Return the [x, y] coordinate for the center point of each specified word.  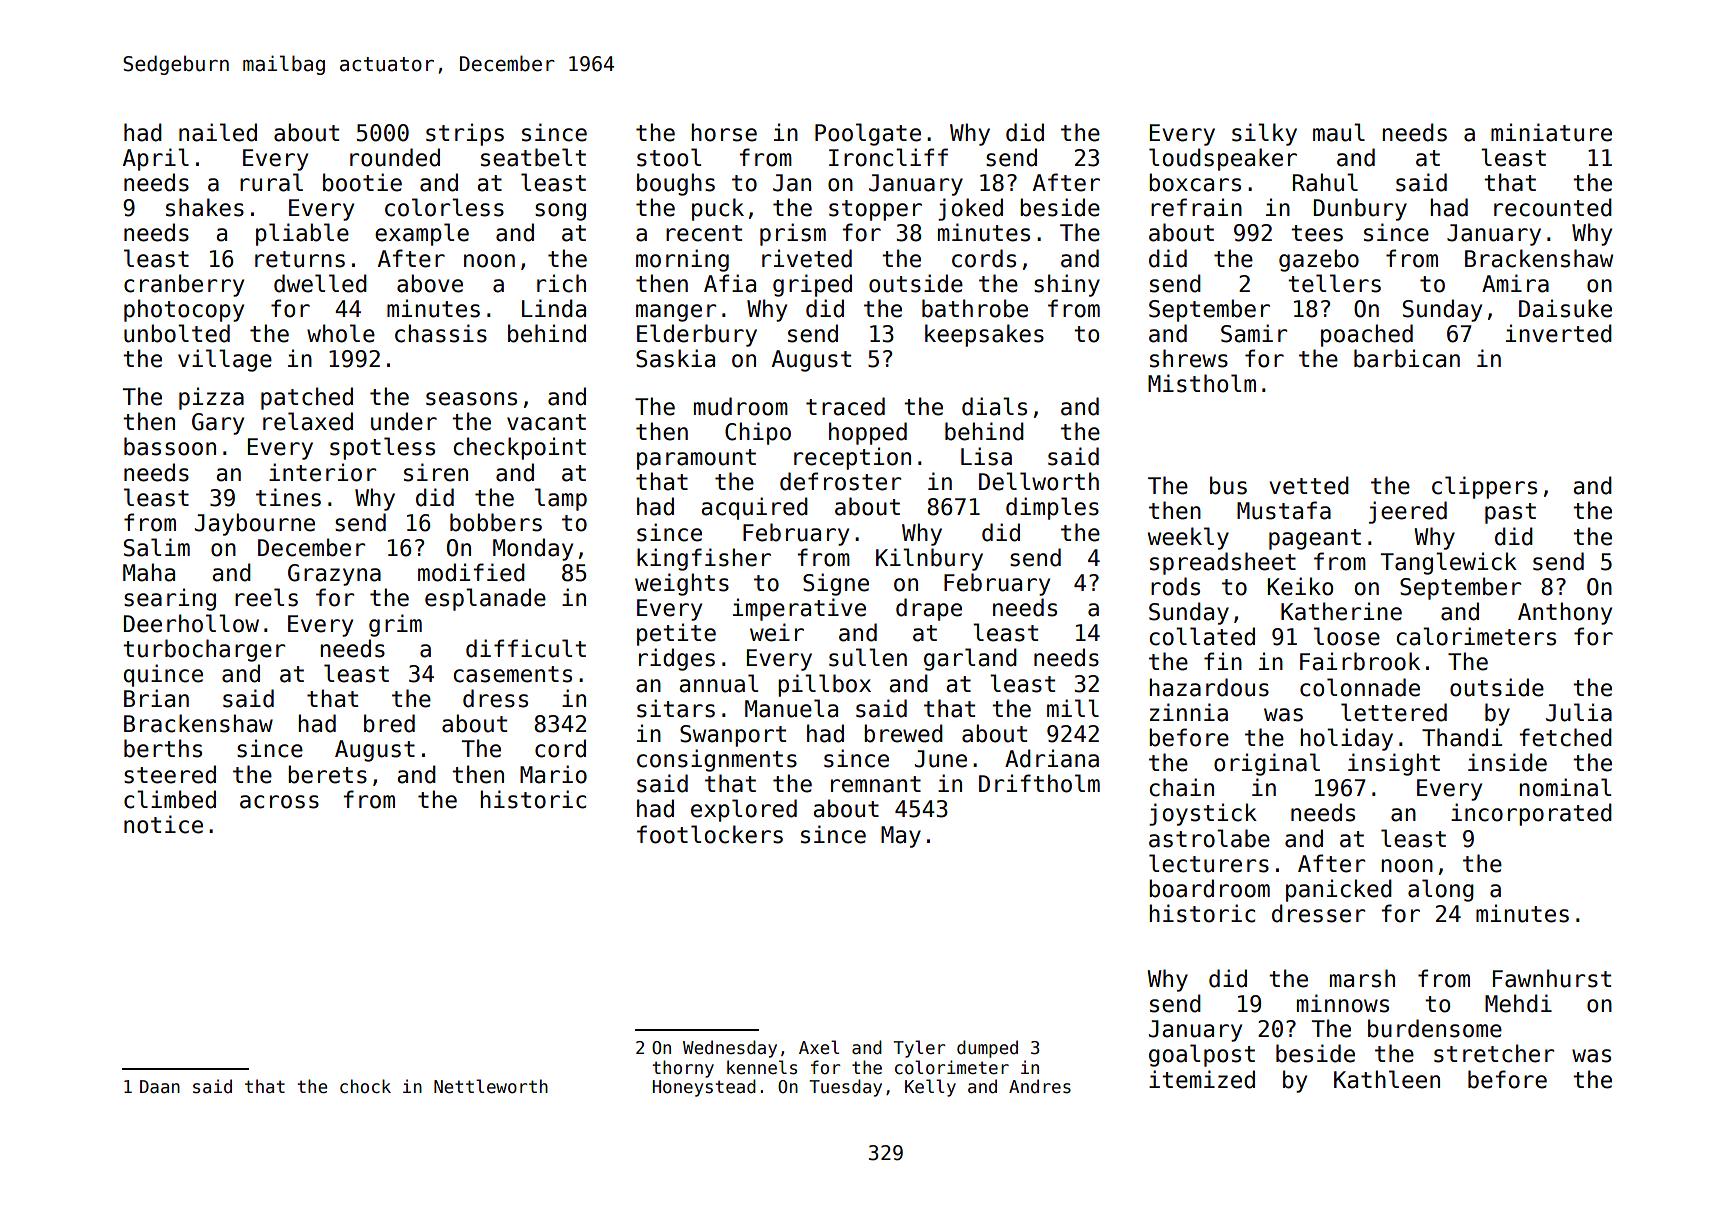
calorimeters [1476, 636]
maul [1339, 132]
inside [1507, 762]
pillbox [824, 685]
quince [163, 675]
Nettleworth [491, 1086]
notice [163, 824]
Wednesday [730, 1049]
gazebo [1319, 260]
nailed [218, 132]
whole [341, 333]
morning [682, 260]
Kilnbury [929, 559]
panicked [1339, 890]
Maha [149, 572]
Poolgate [868, 134]
